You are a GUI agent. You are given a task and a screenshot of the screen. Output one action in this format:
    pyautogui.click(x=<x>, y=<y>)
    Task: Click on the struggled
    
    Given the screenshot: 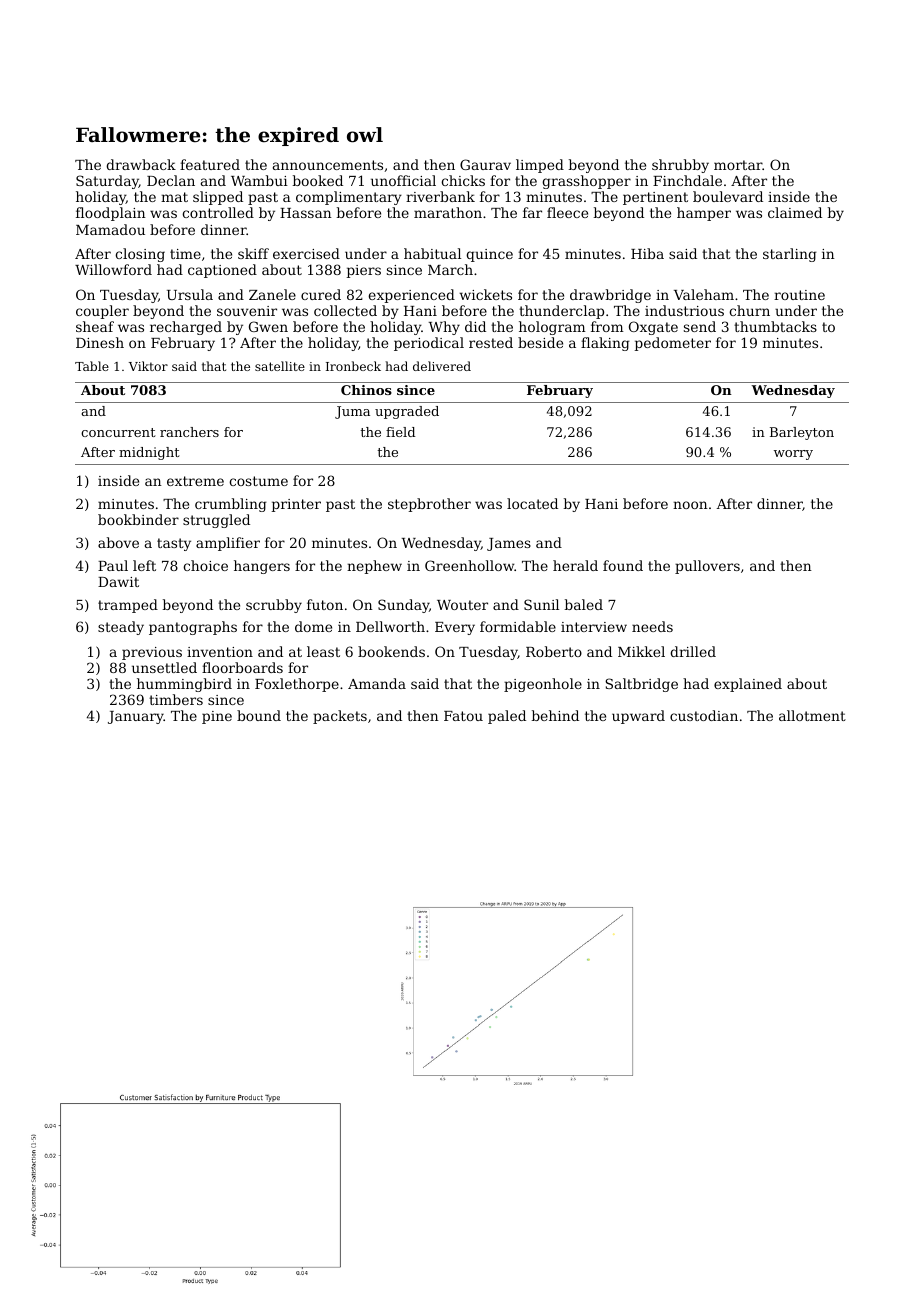 What is the action you would take?
    pyautogui.click(x=216, y=521)
